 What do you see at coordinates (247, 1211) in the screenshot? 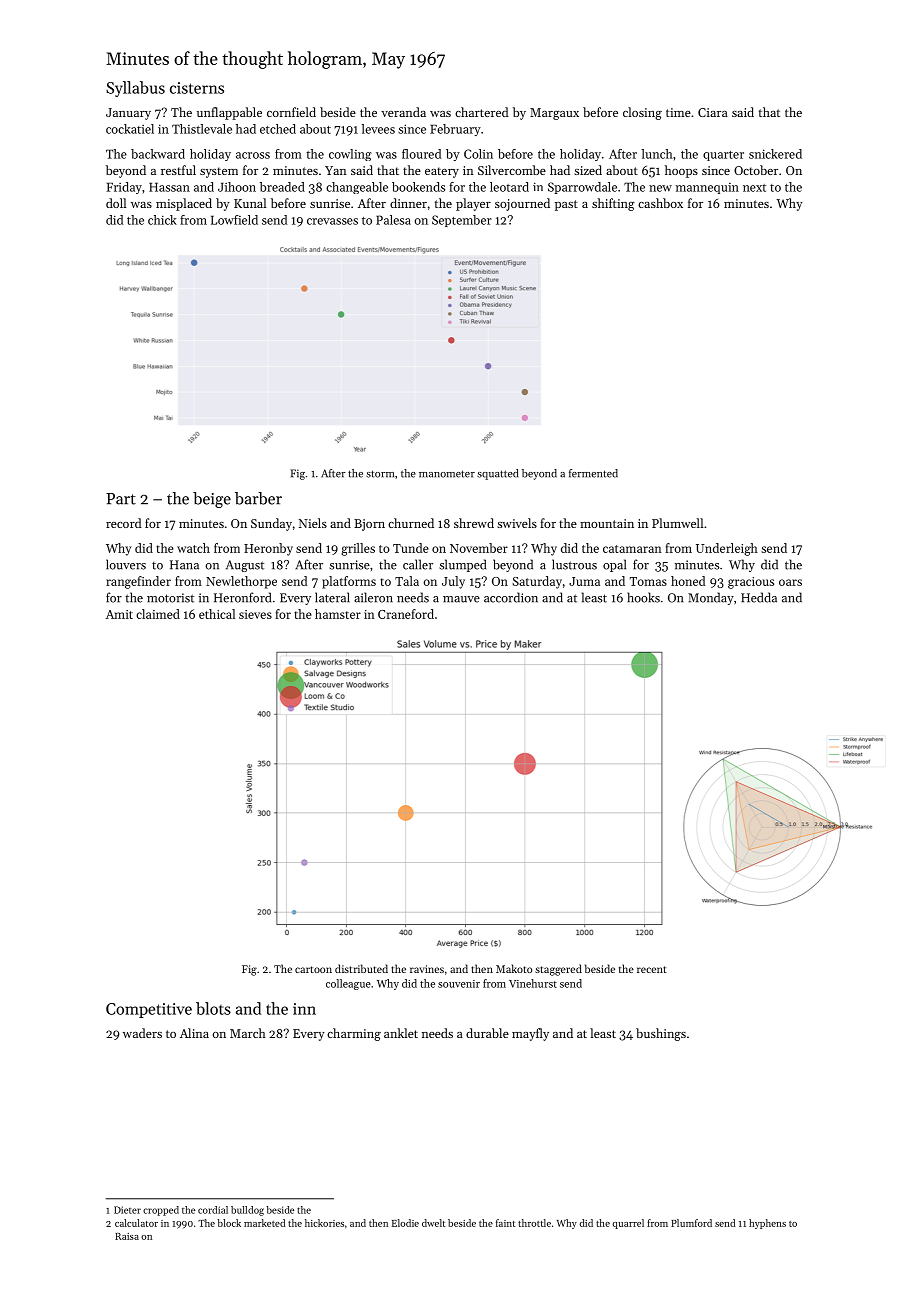
I see `bulldog` at bounding box center [247, 1211].
